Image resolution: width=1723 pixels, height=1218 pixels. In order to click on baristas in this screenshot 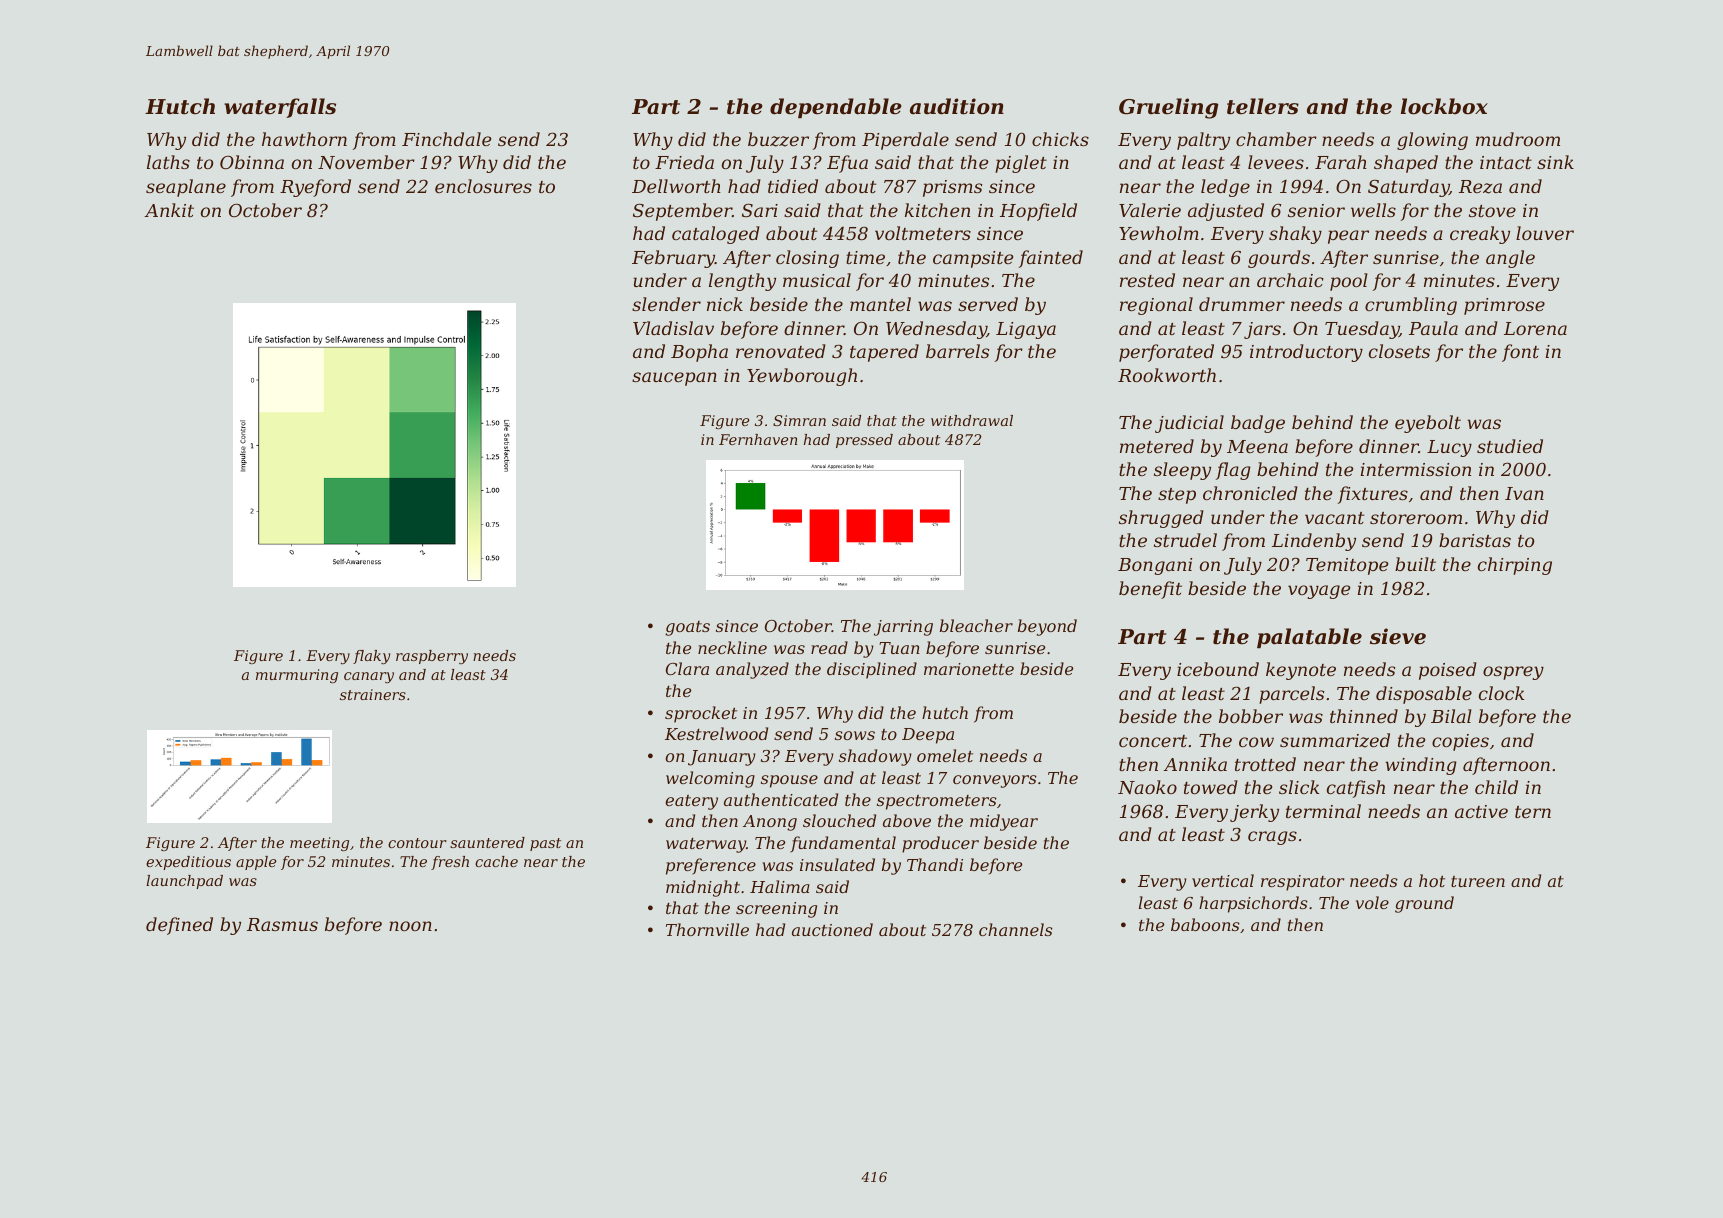, I will do `click(1475, 540)`.
